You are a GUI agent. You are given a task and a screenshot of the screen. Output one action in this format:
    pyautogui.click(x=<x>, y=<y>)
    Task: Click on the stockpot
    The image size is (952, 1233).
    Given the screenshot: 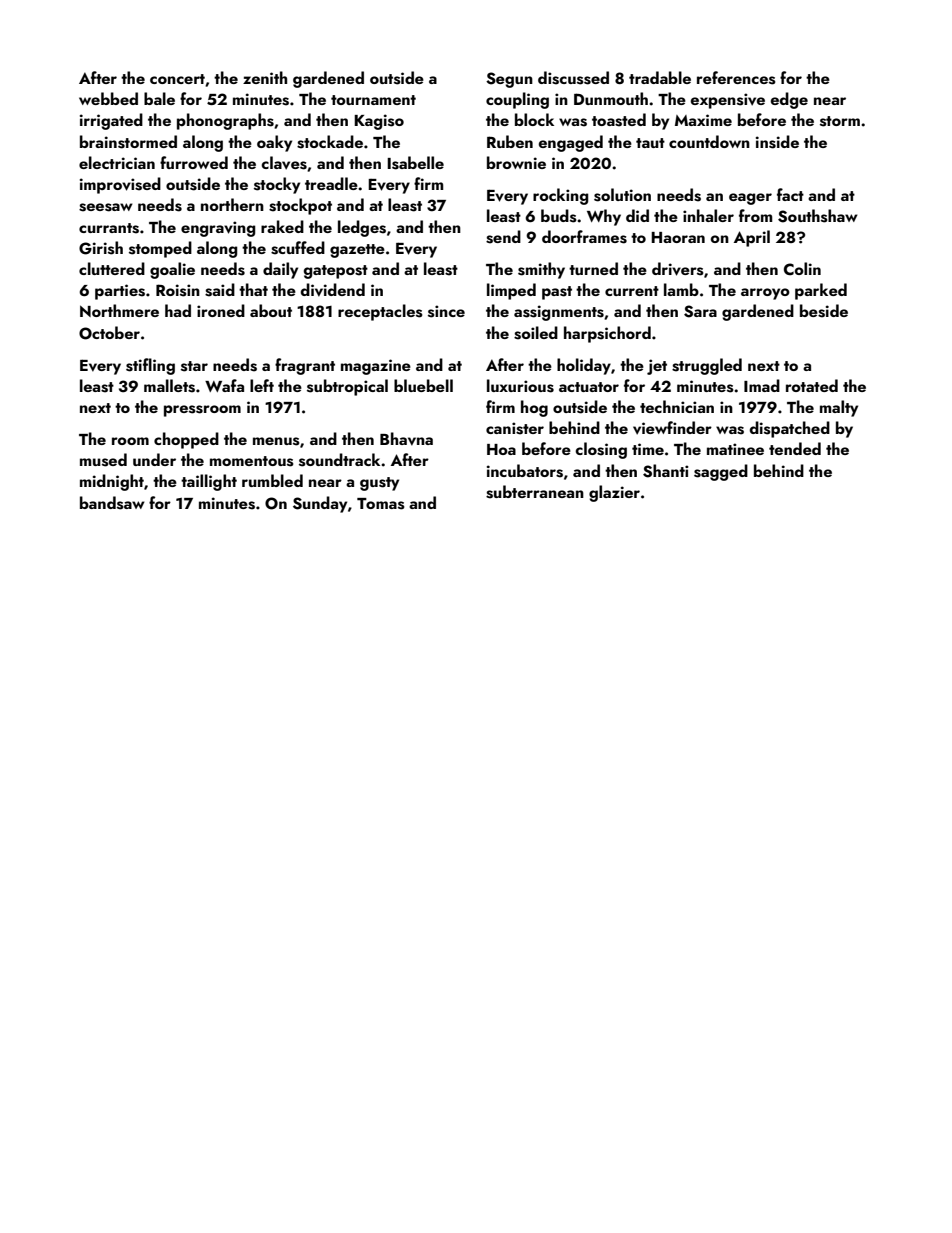 What is the action you would take?
    pyautogui.click(x=300, y=206)
